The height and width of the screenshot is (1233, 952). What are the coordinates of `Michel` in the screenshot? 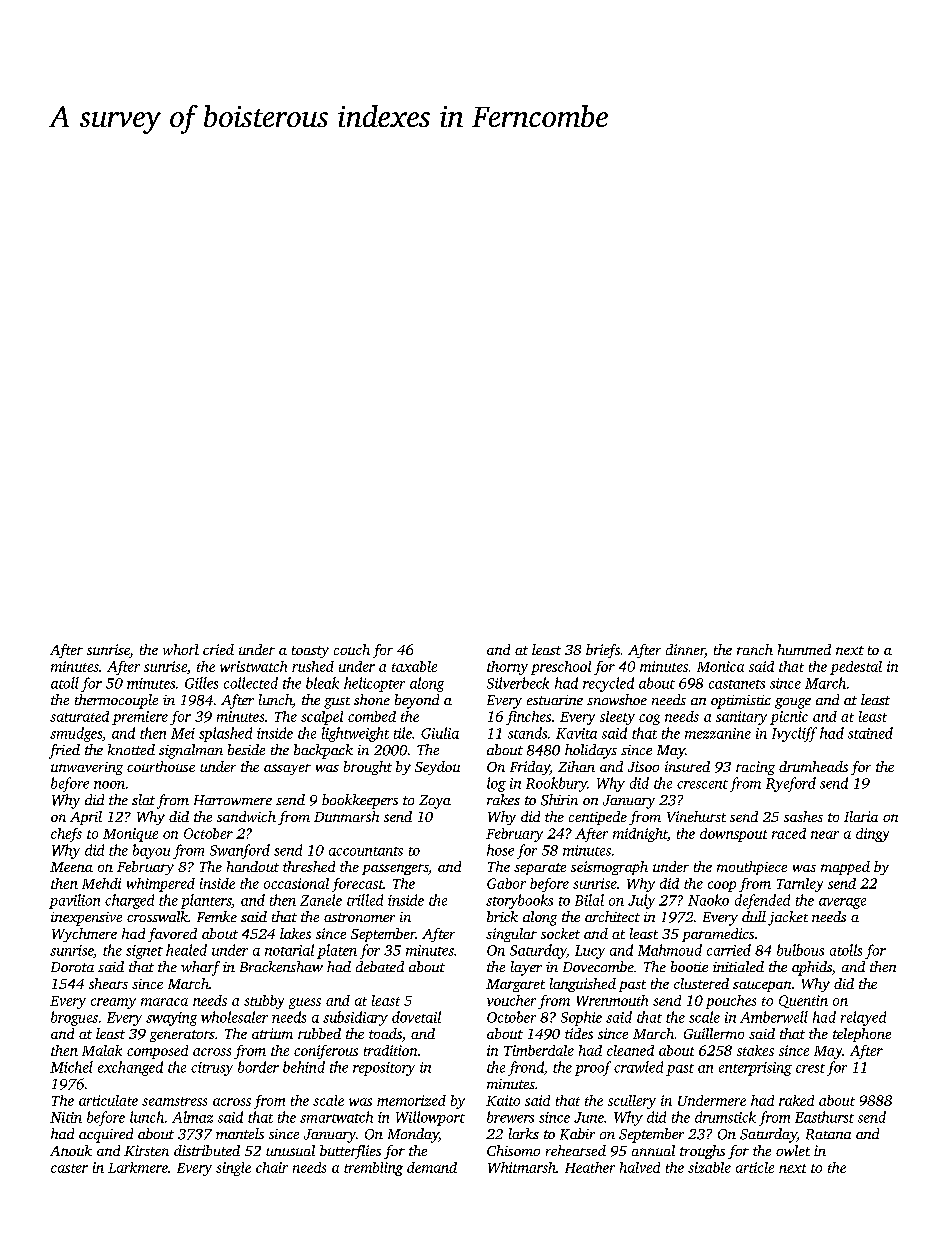 It's located at (71, 1067).
